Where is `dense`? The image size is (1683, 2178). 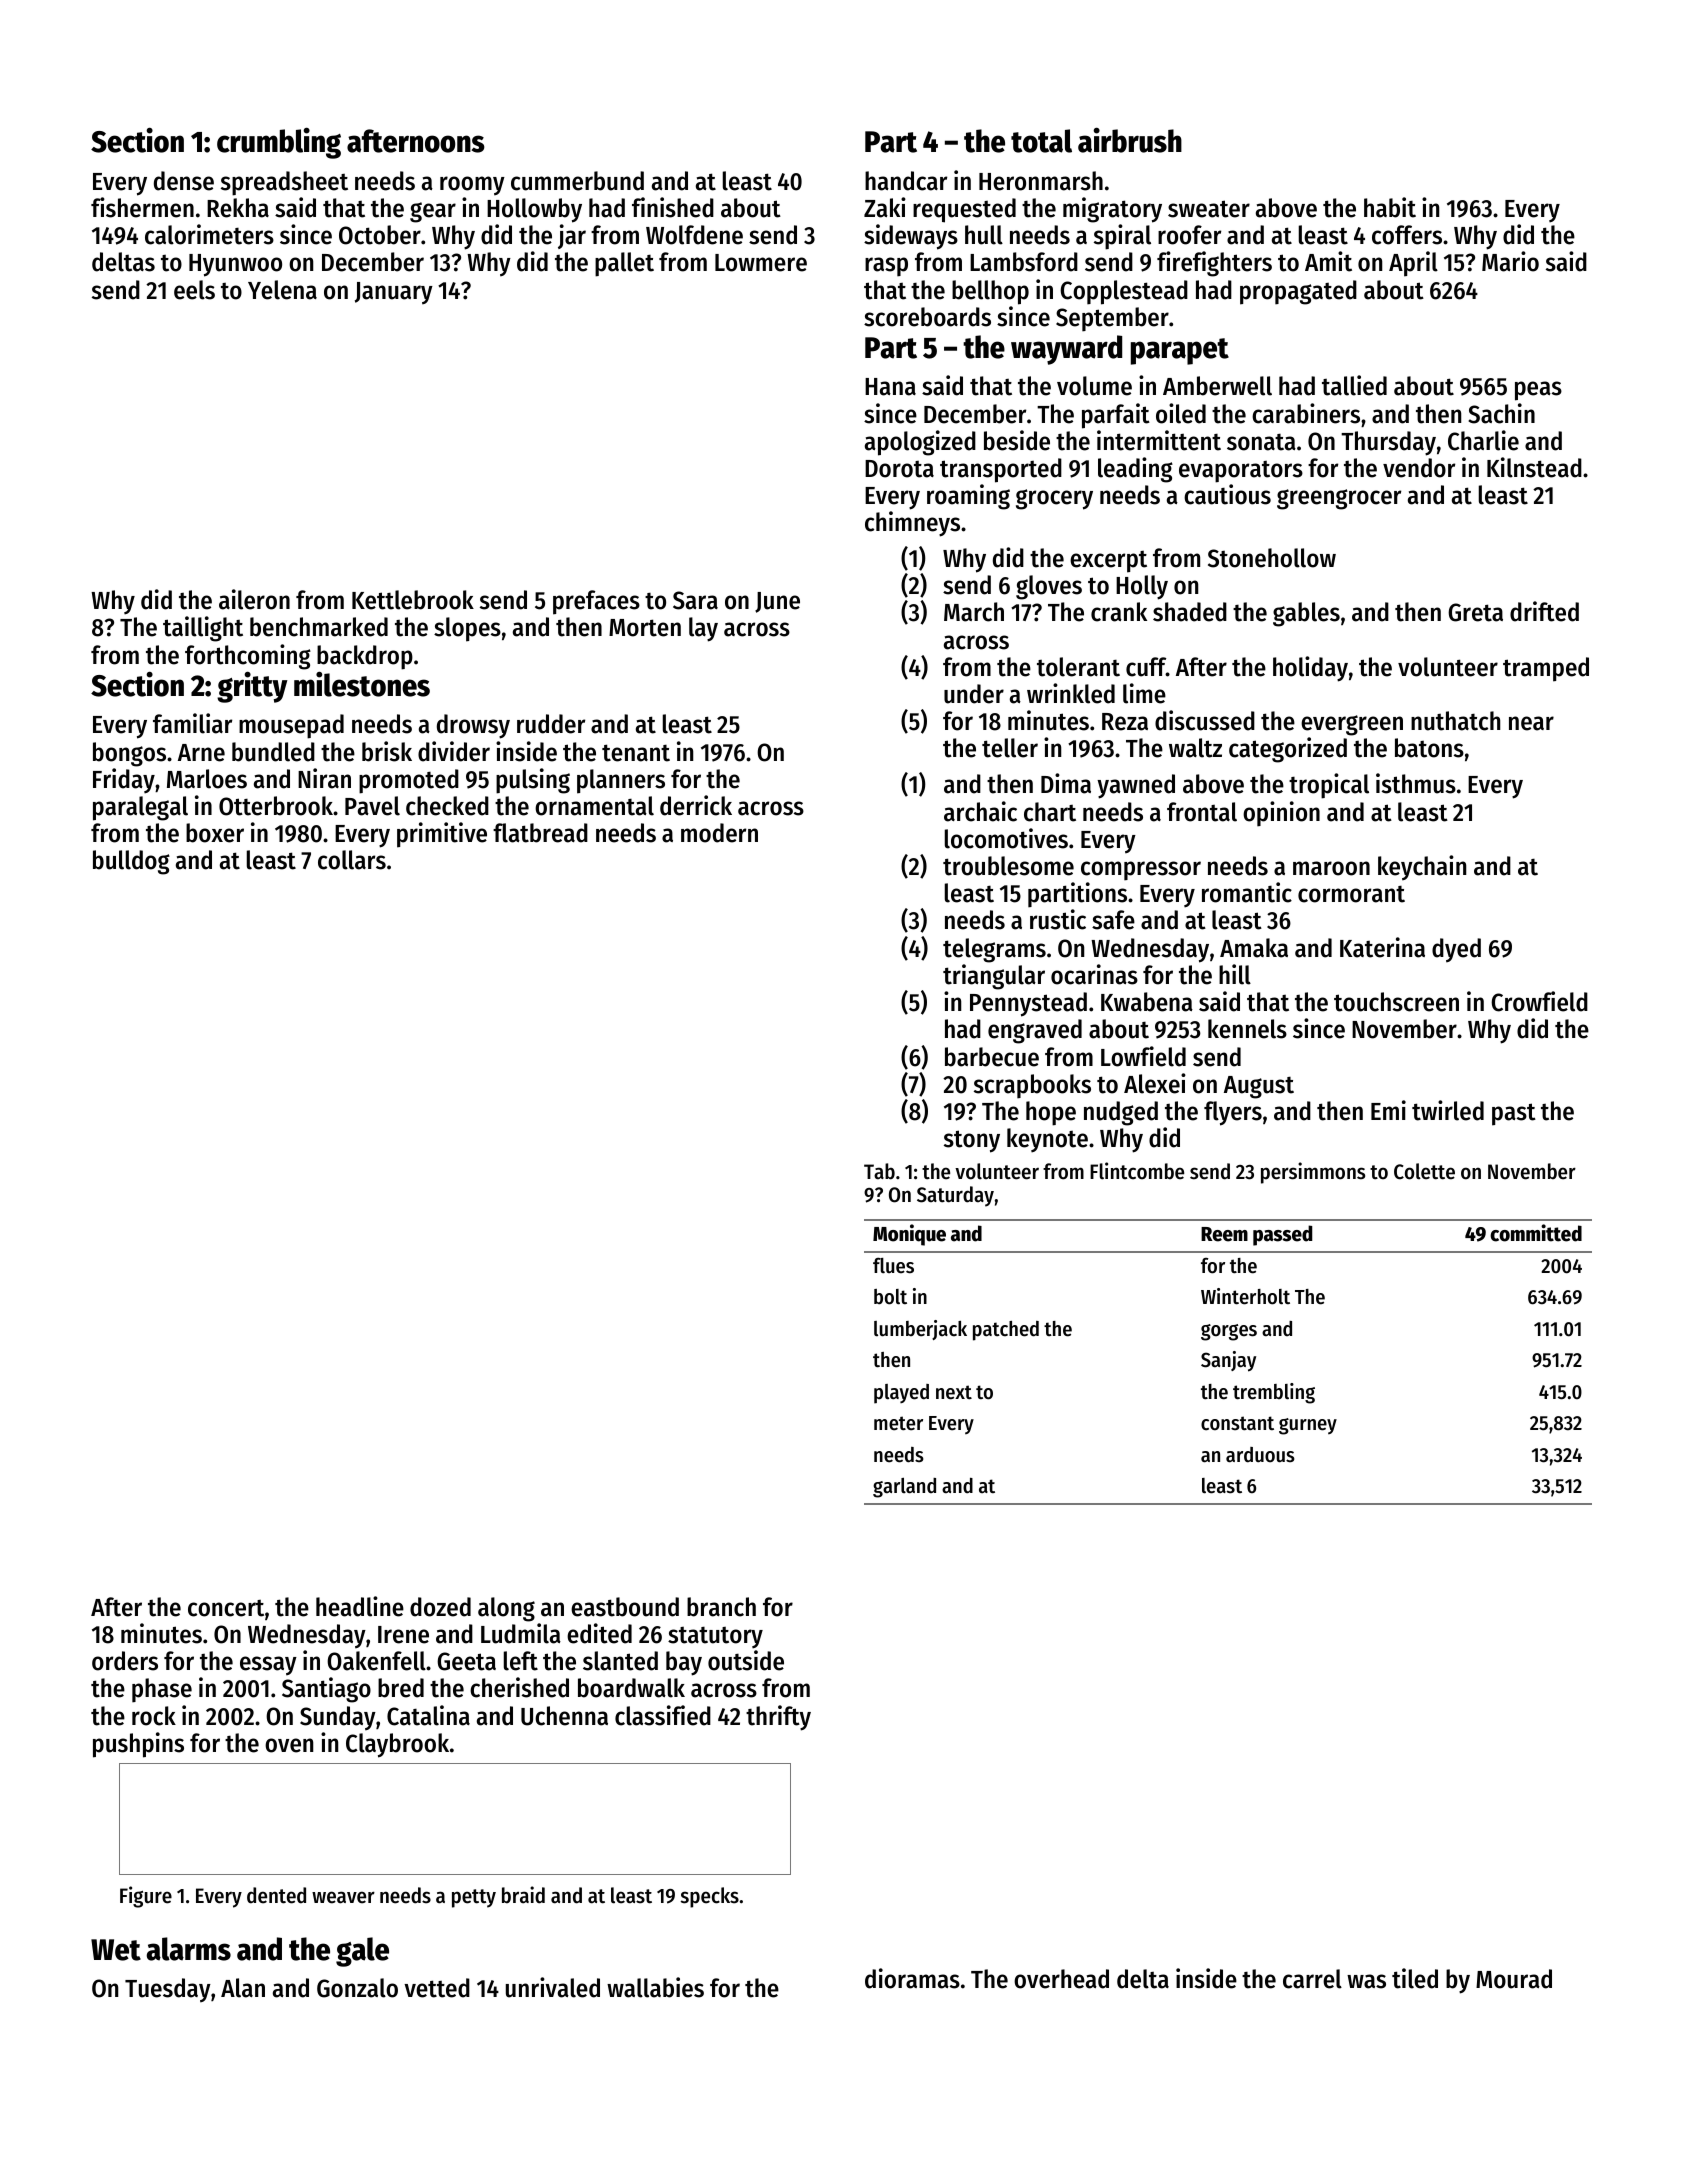
dense is located at coordinates (184, 181).
